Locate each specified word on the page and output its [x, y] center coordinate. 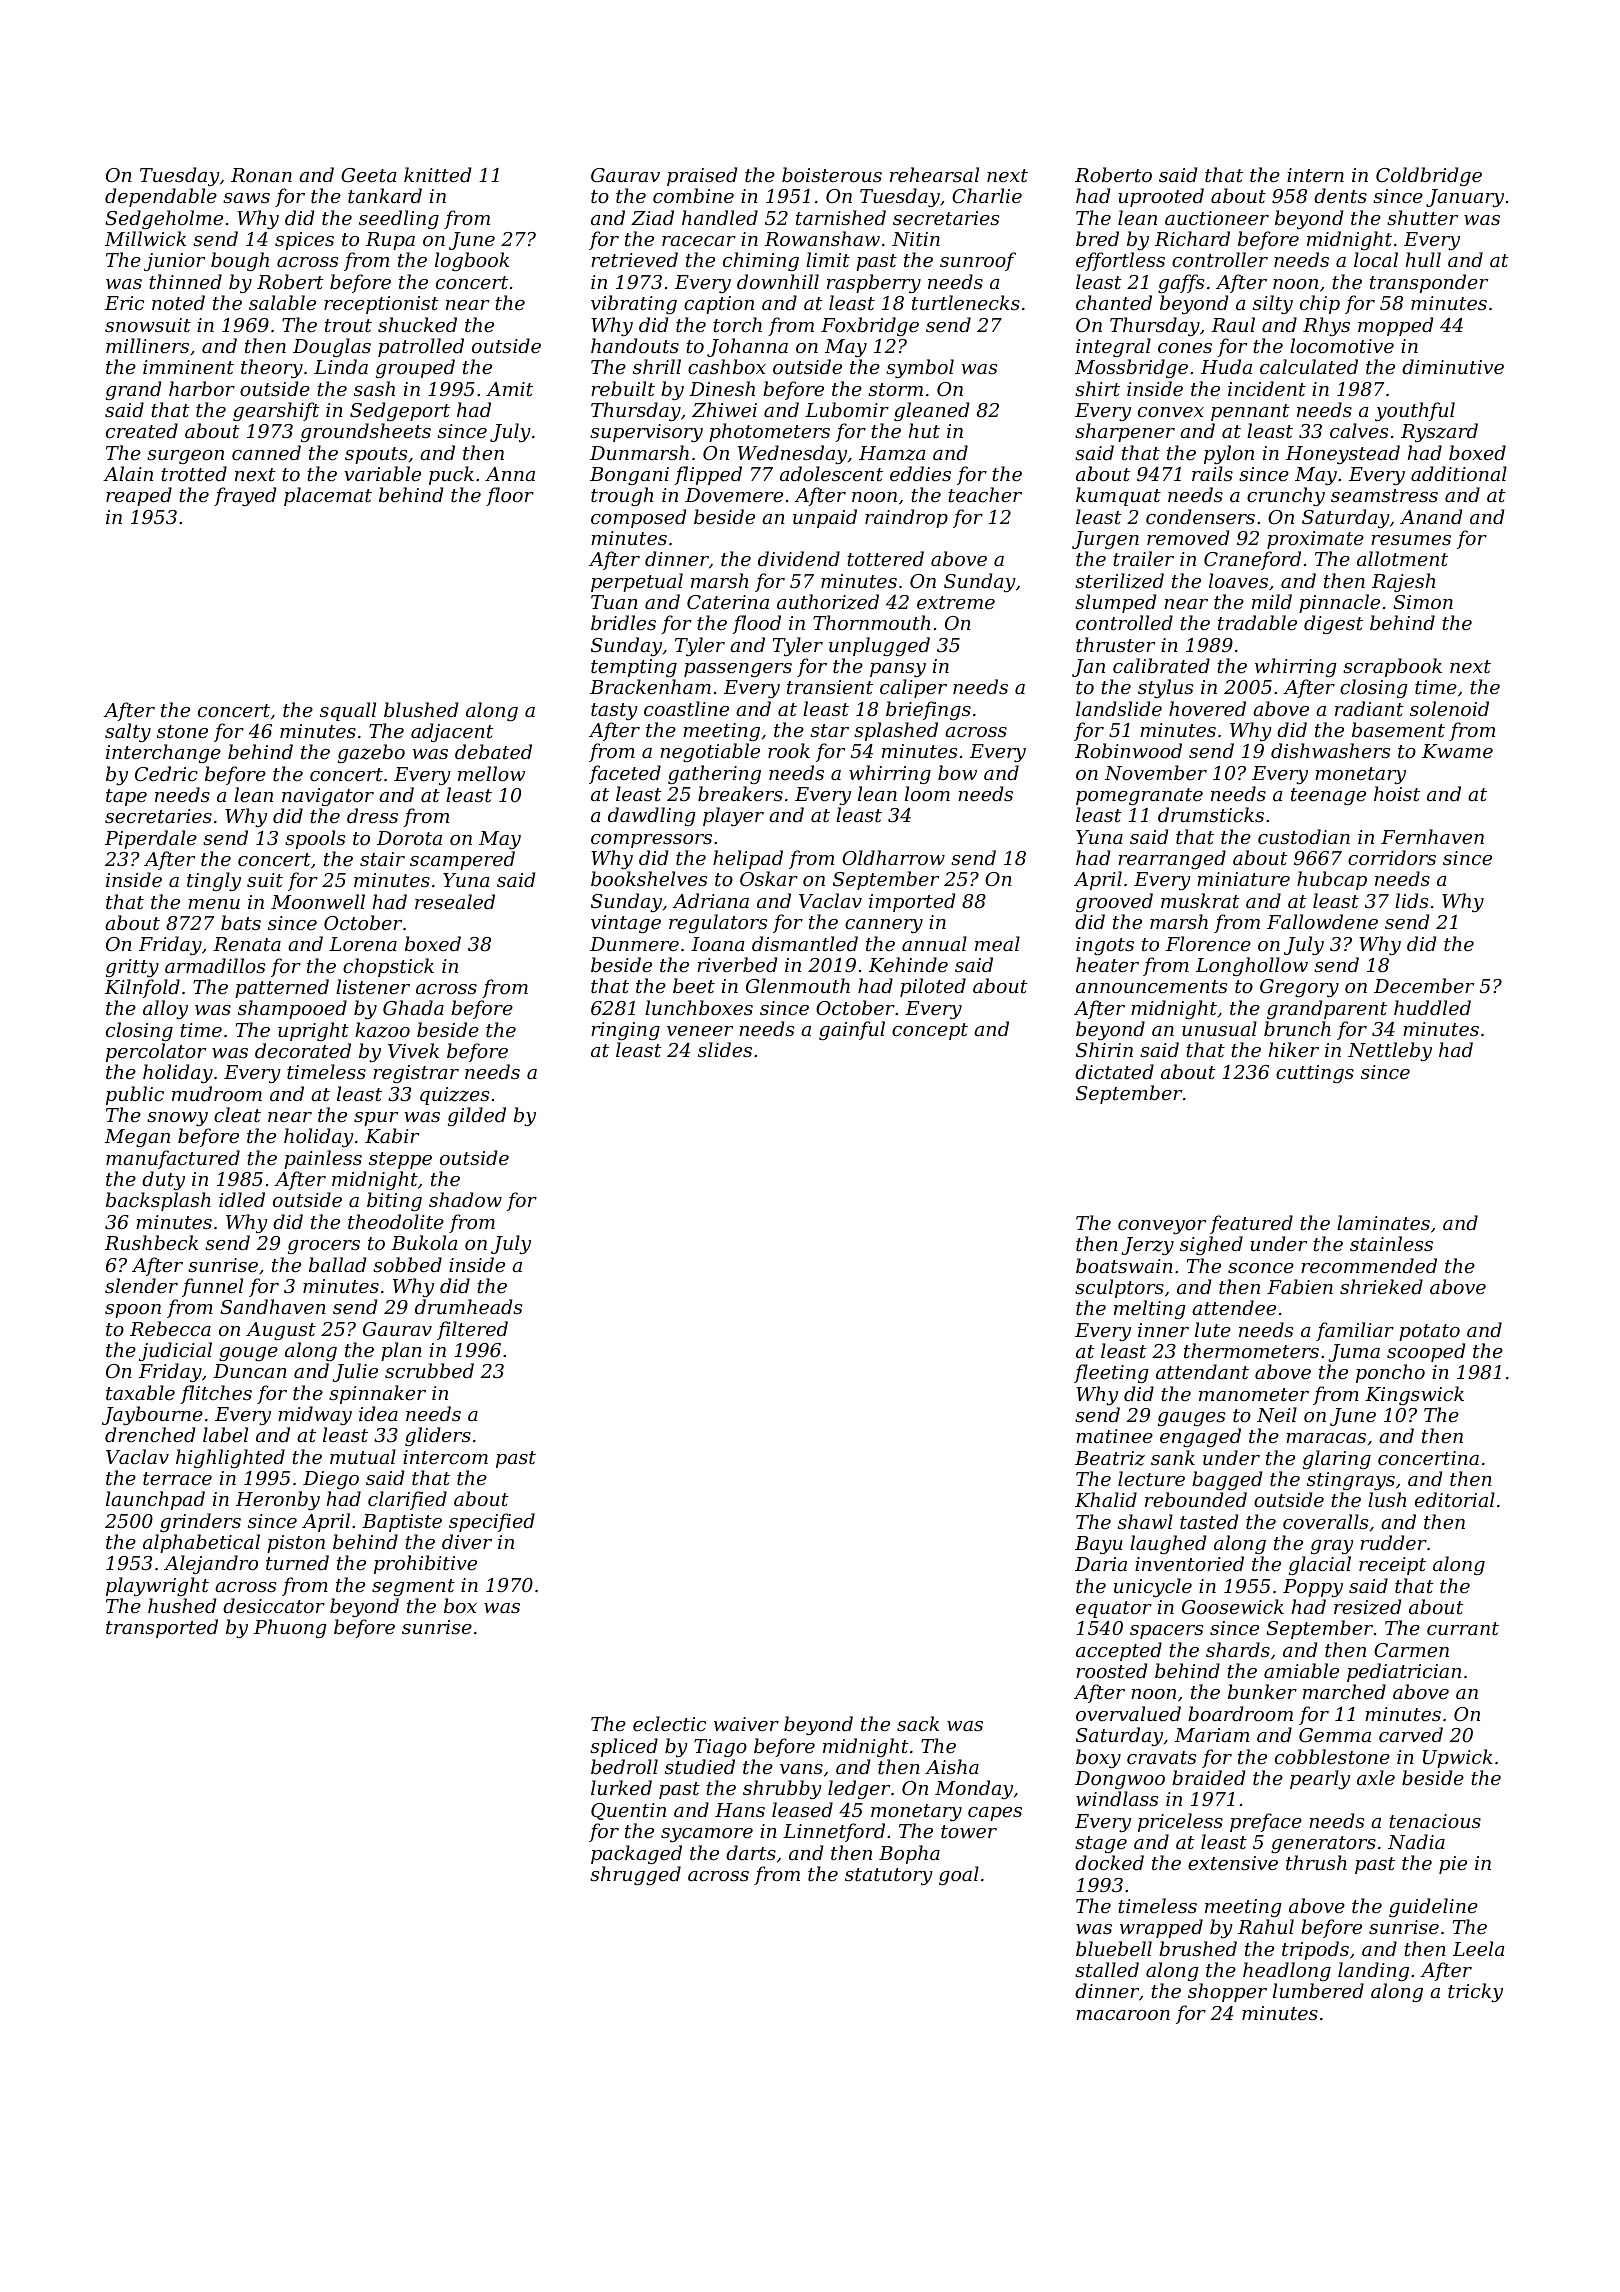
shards [1238, 1649]
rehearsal [934, 174]
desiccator [274, 1605]
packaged [636, 1854]
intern [1315, 175]
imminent [188, 367]
